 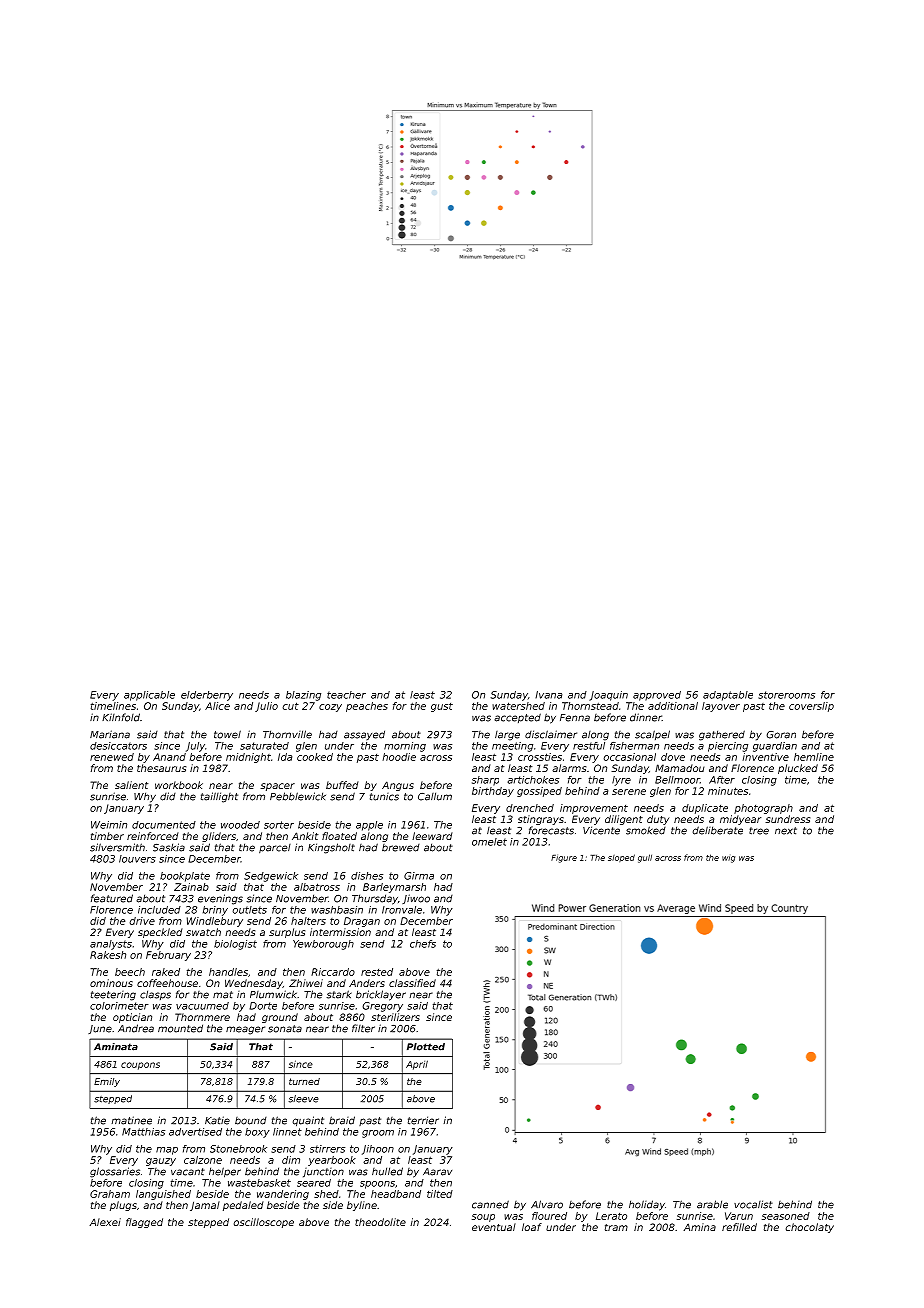 What do you see at coordinates (753, 1204) in the document?
I see `vocalist` at bounding box center [753, 1204].
